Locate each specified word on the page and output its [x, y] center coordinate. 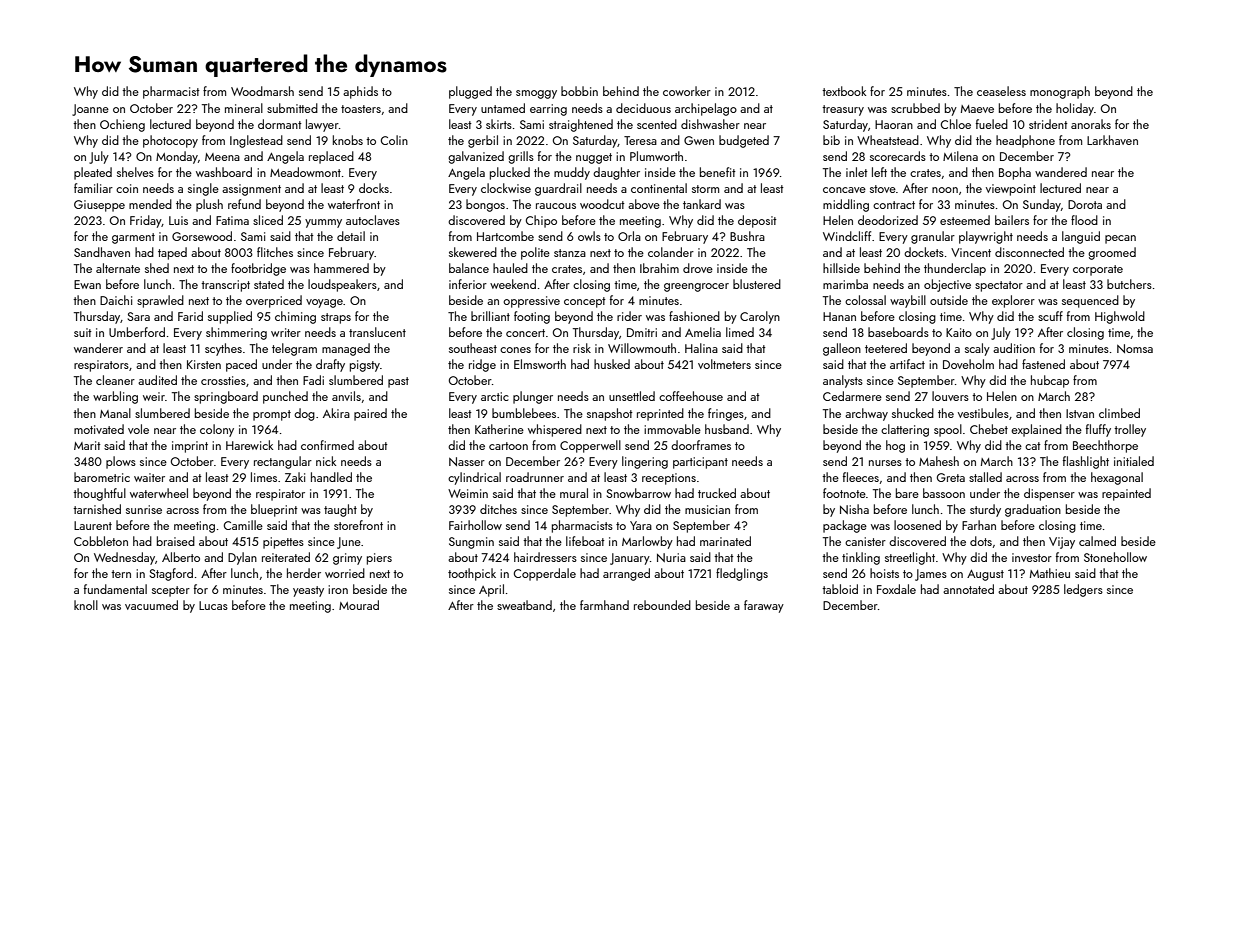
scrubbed [915, 108]
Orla [629, 236]
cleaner [115, 380]
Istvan [1080, 413]
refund [244, 204]
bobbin [579, 91]
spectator [999, 286]
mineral [244, 108]
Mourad [359, 605]
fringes [726, 414]
